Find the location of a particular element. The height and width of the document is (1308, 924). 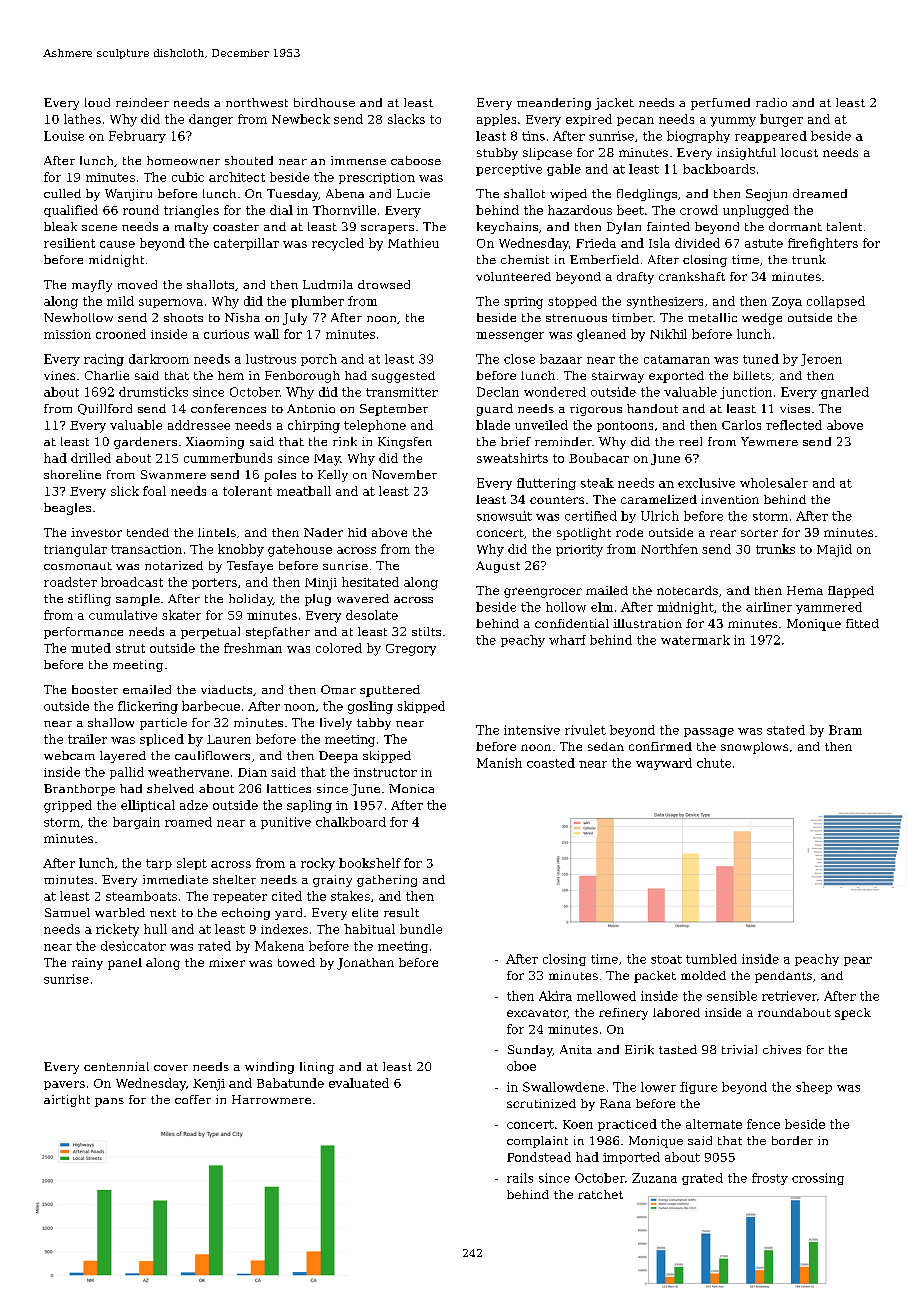

echoing is located at coordinates (246, 914).
